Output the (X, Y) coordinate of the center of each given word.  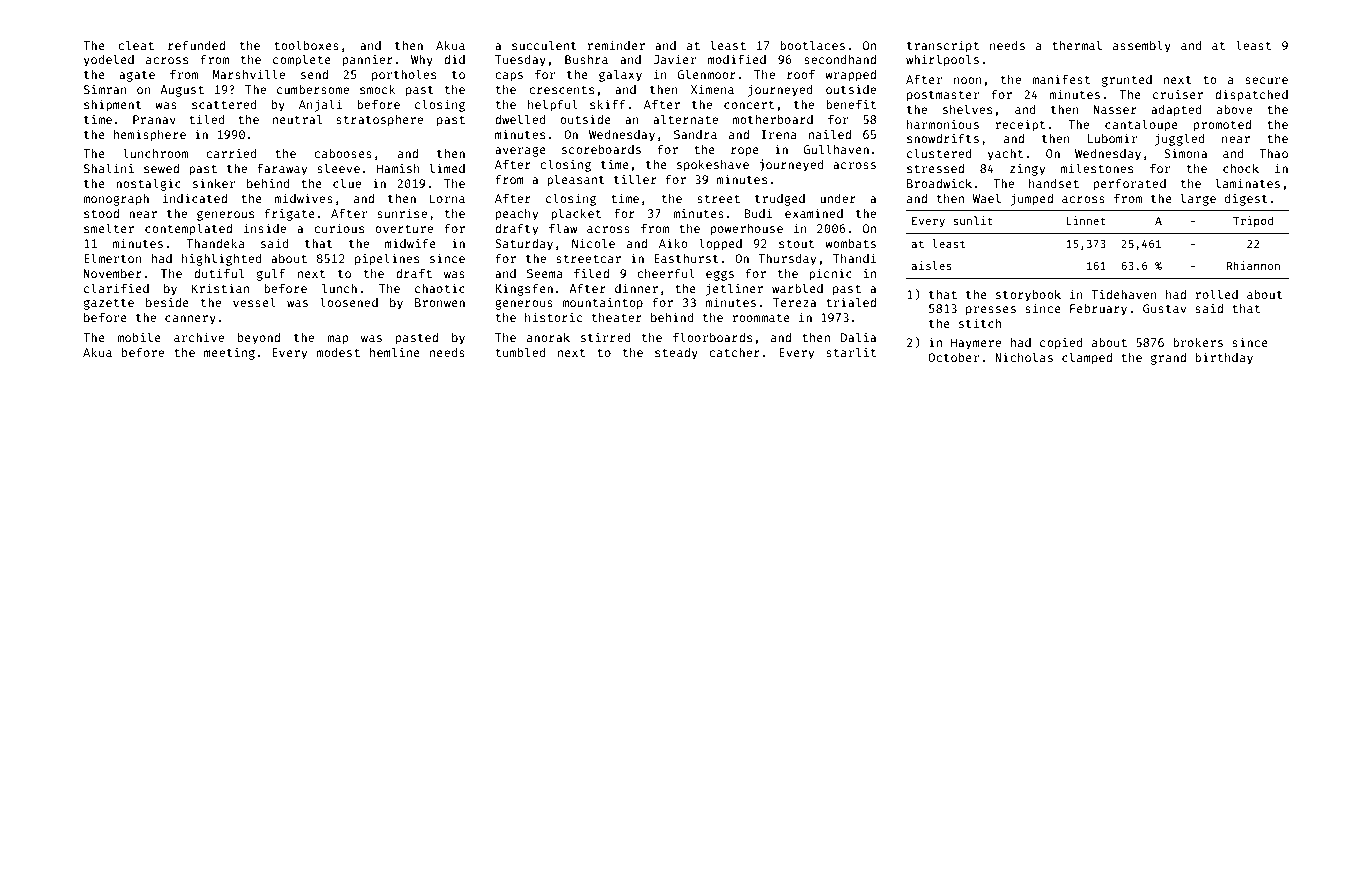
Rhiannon (1253, 265)
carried (231, 153)
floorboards (712, 337)
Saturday (524, 245)
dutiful (219, 273)
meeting (229, 353)
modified (737, 59)
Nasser (1115, 109)
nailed (830, 134)
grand (1168, 359)
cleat (136, 45)
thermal (1077, 45)
